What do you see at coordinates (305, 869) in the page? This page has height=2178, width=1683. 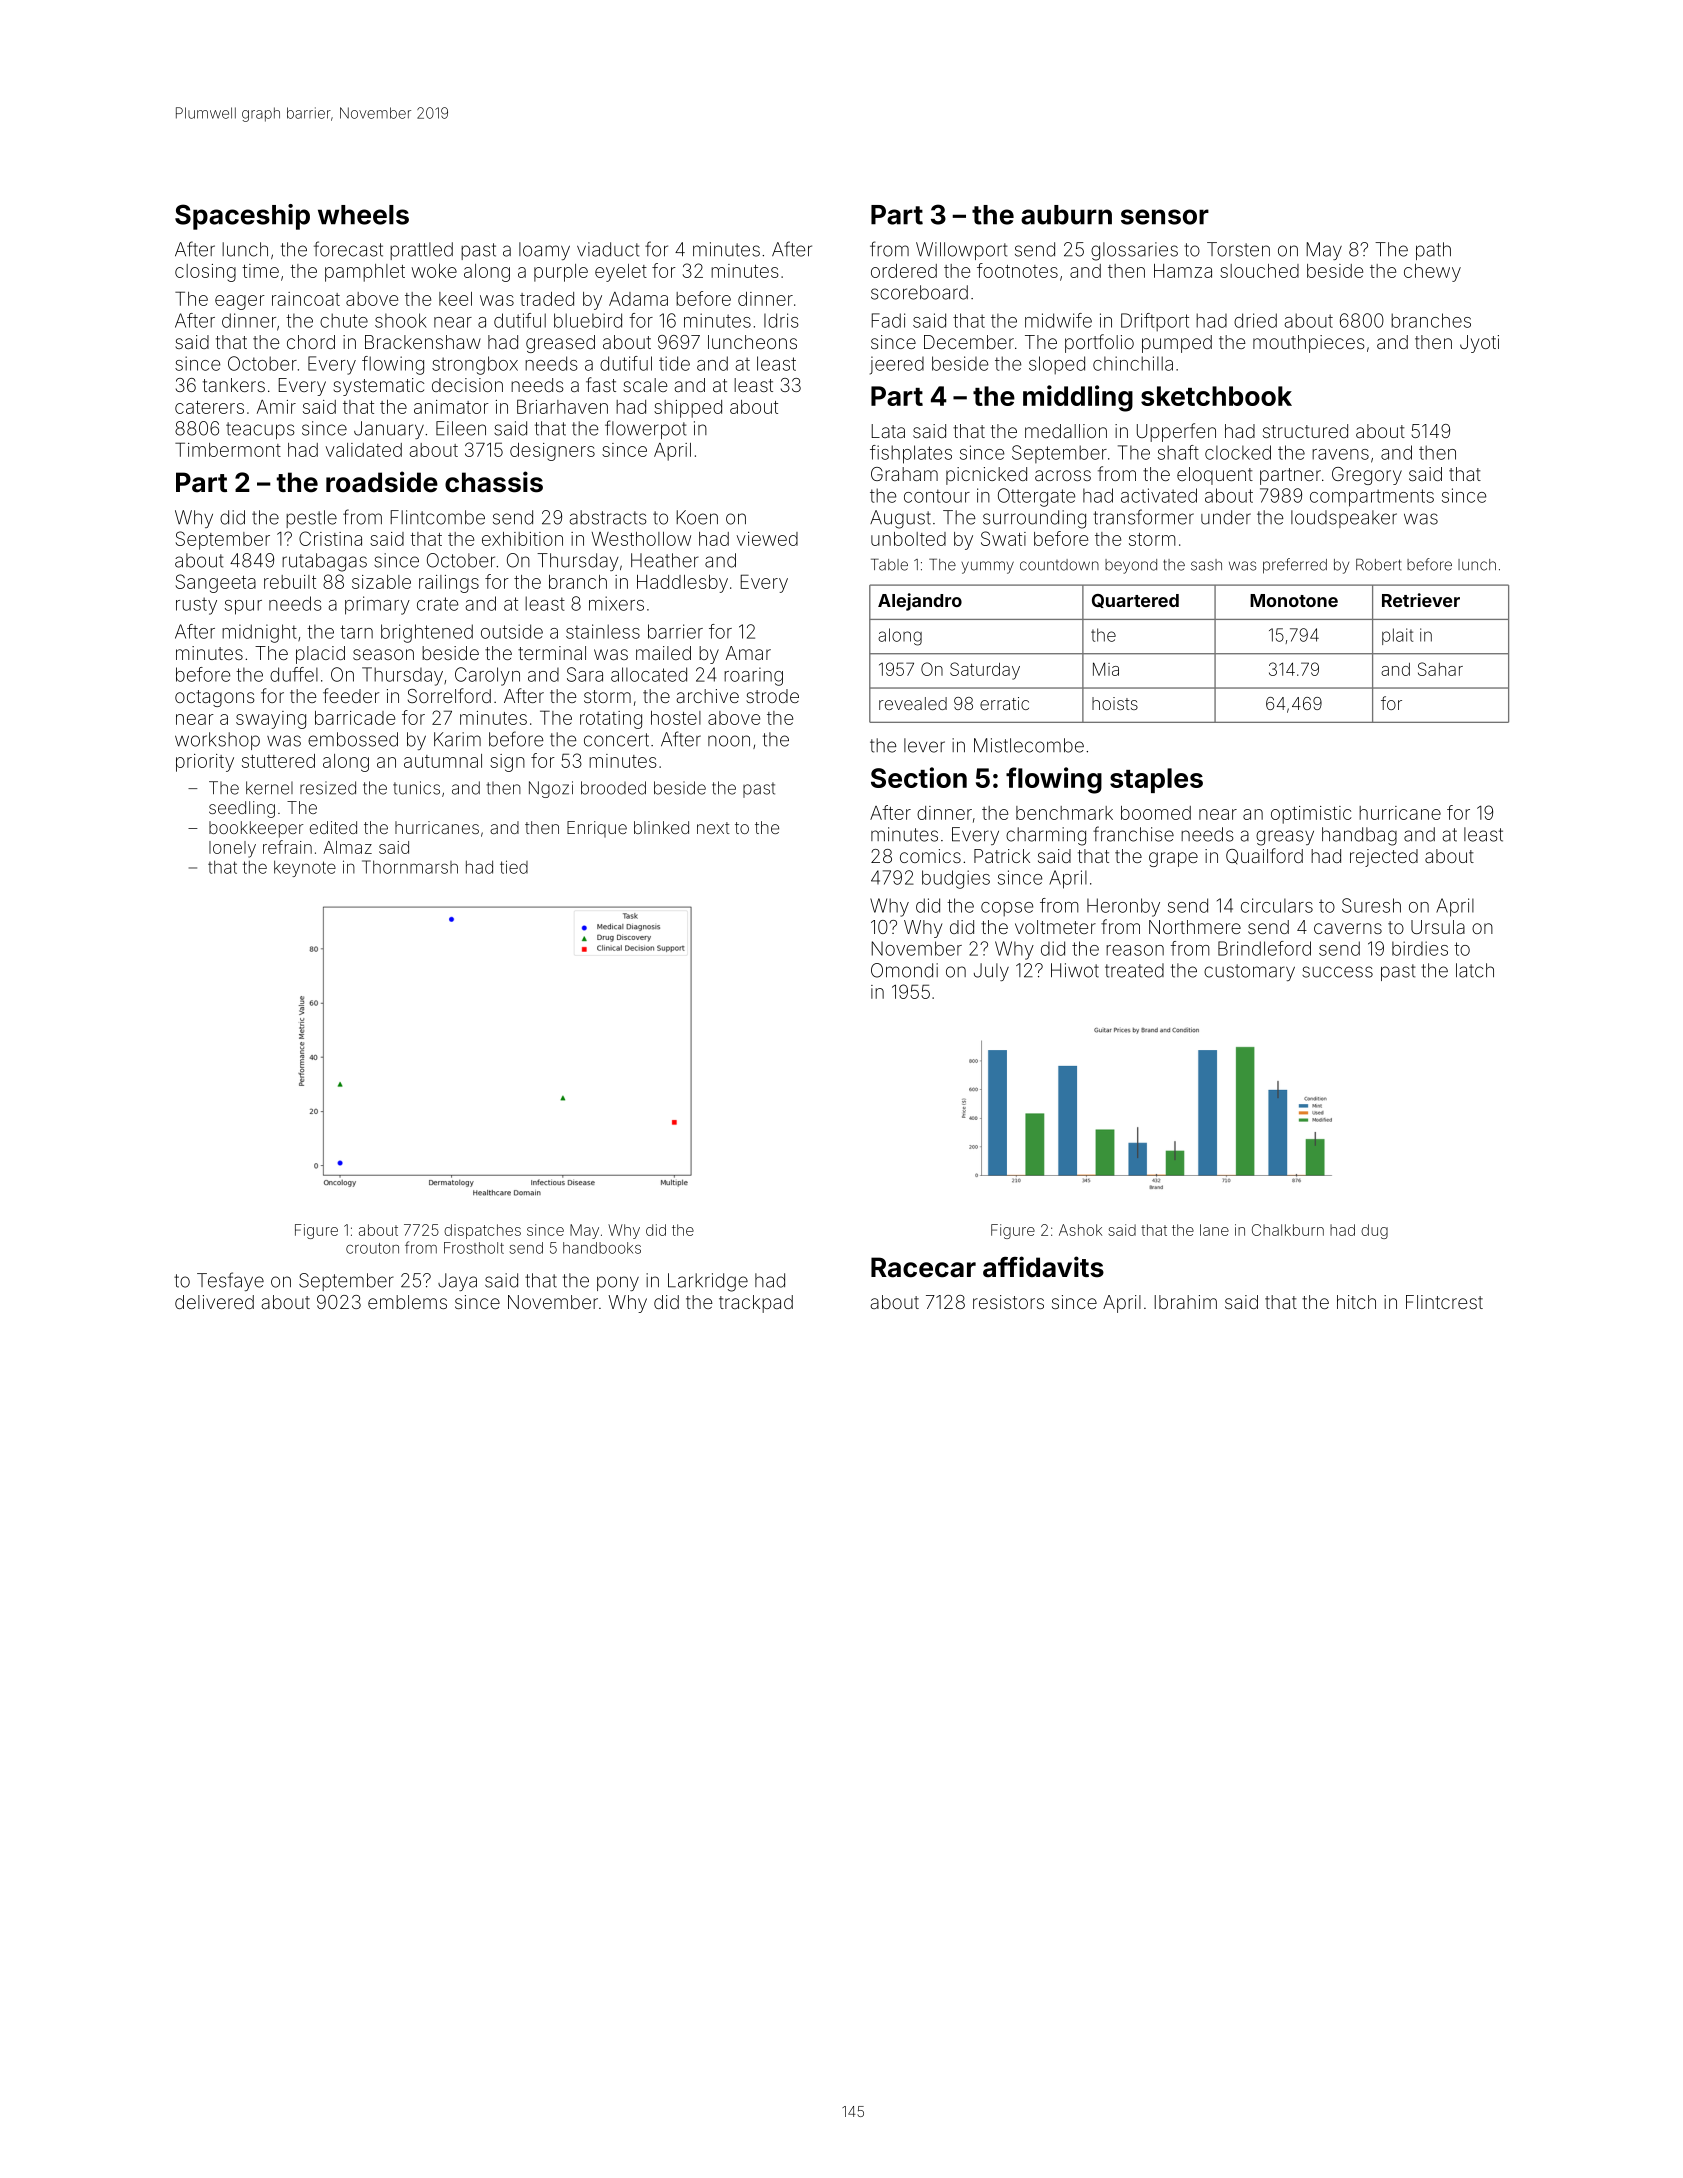 I see `keynote` at bounding box center [305, 869].
